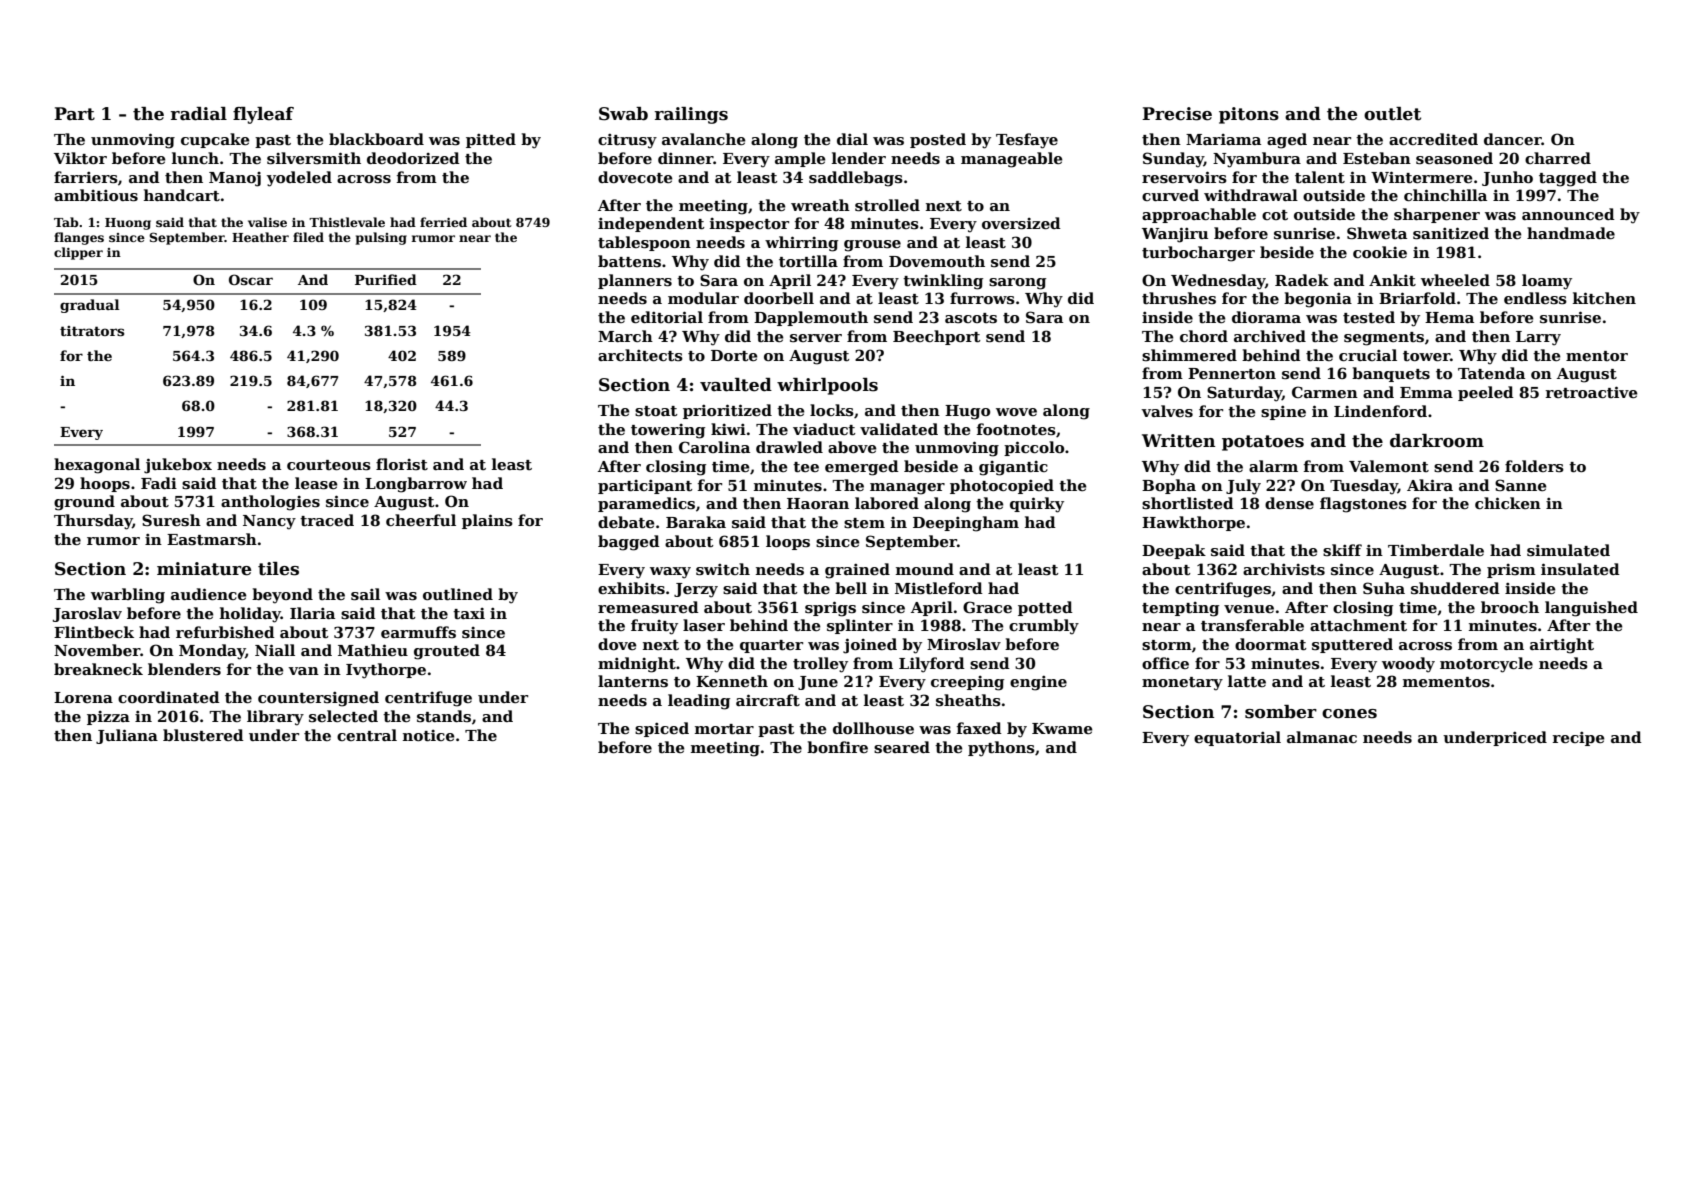 This image has width=1696, height=1199. I want to click on chicken, so click(1508, 503).
